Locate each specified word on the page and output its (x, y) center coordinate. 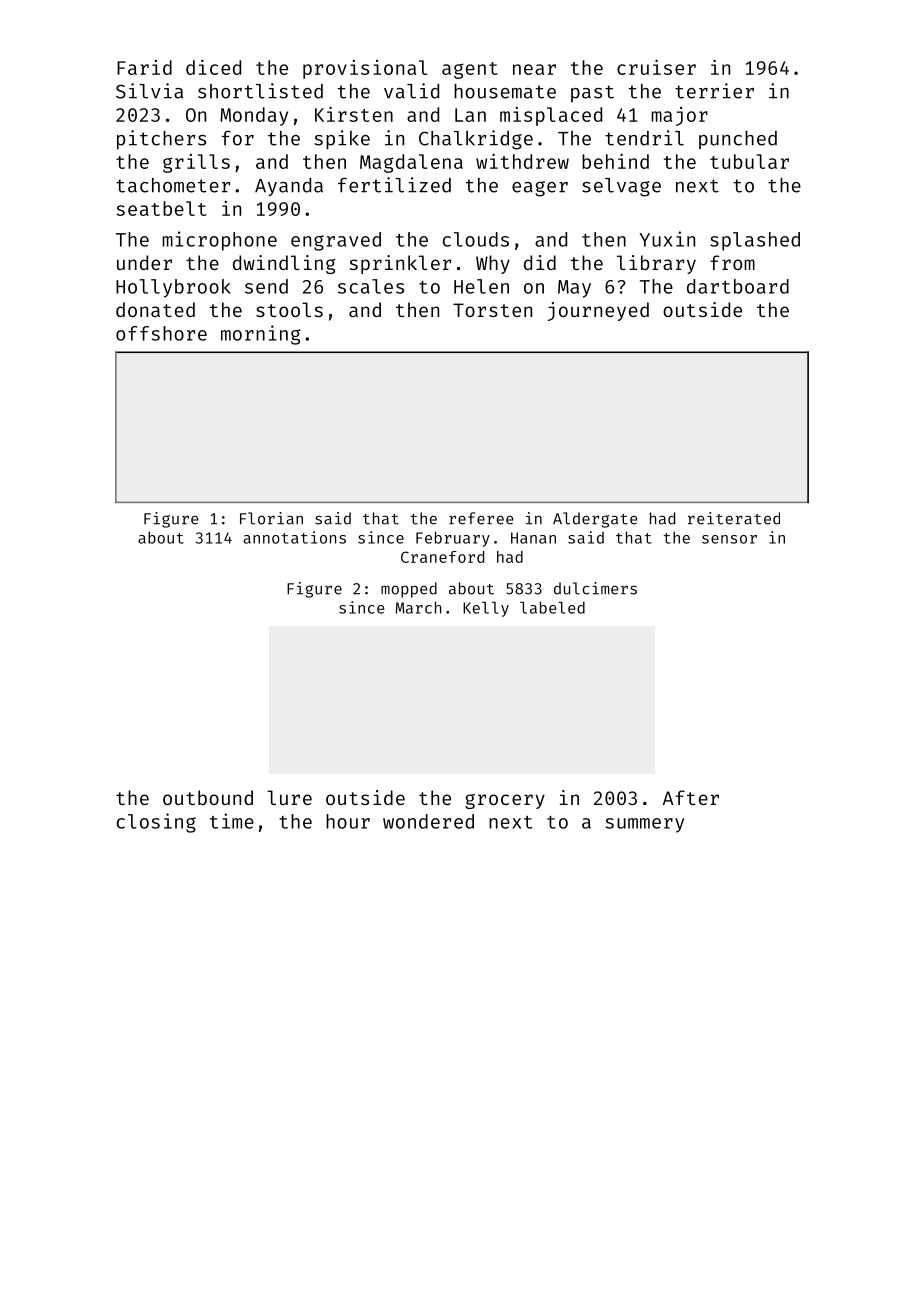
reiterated (734, 518)
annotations (294, 537)
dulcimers (595, 588)
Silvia (149, 91)
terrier (714, 91)
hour (348, 821)
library (656, 264)
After (691, 797)
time (232, 821)
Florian (271, 518)
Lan (470, 115)
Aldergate (595, 520)
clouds (476, 239)
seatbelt (161, 208)
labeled (552, 607)
